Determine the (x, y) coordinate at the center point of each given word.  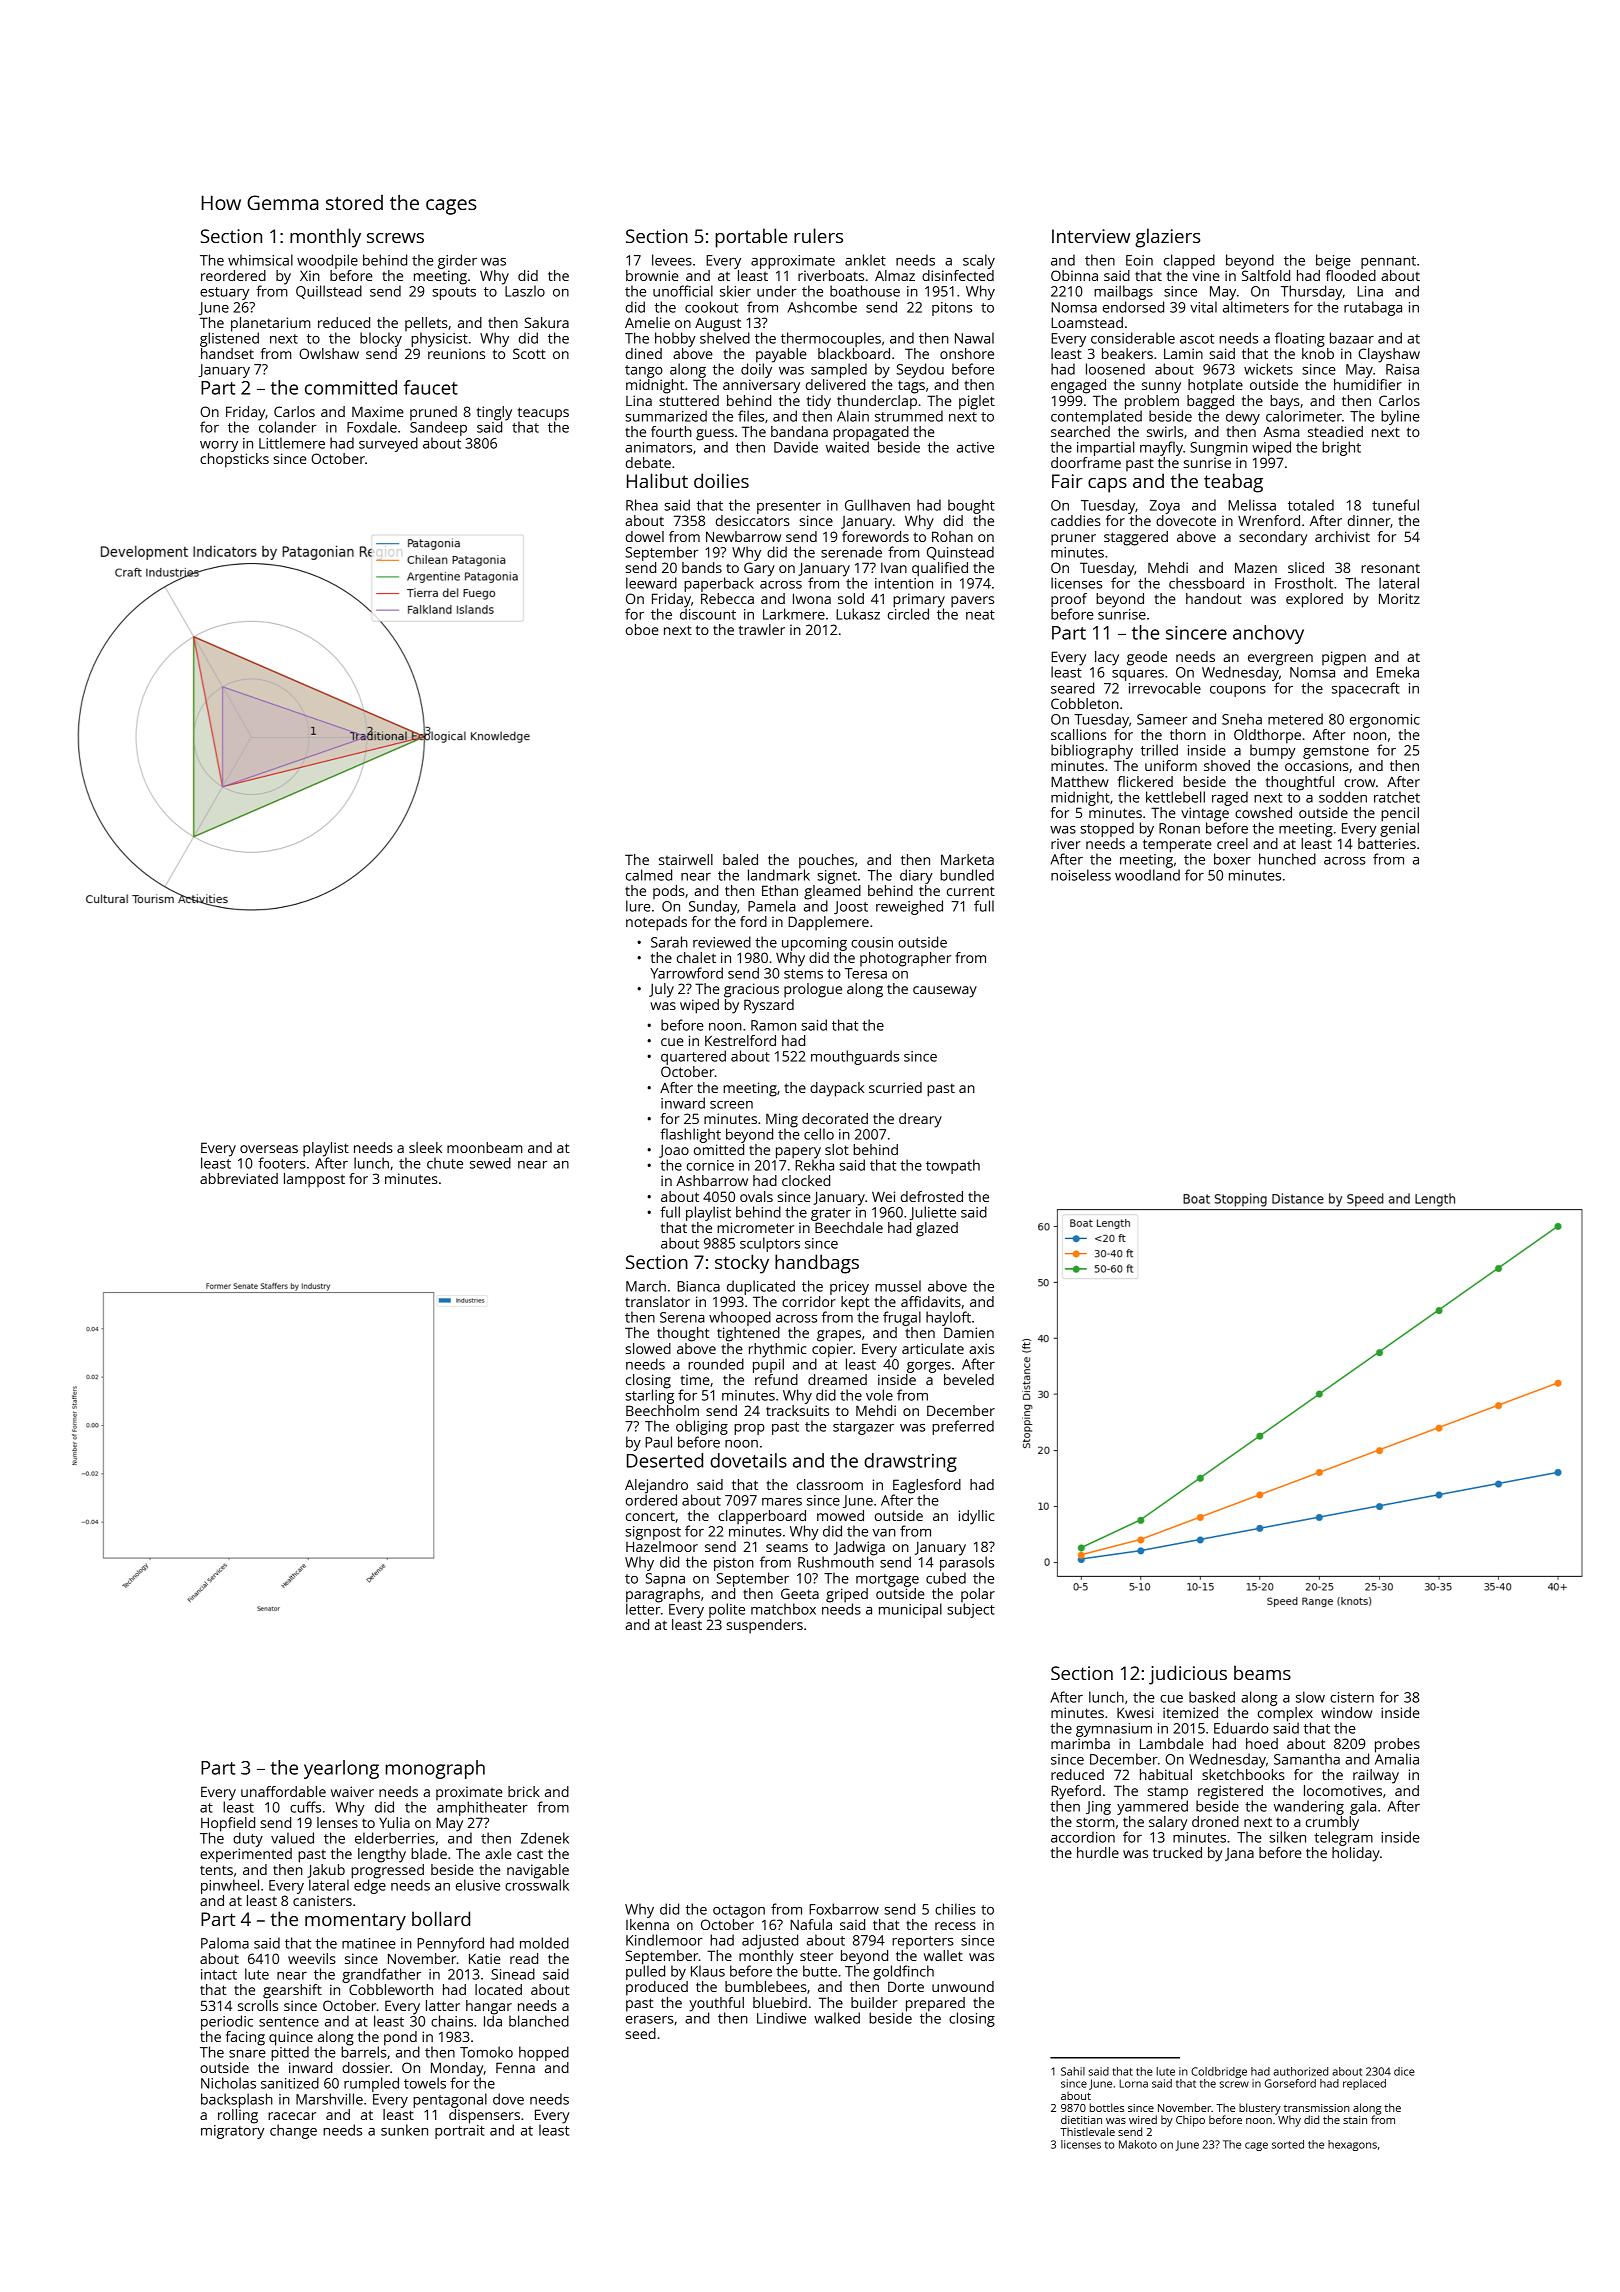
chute (445, 1163)
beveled (969, 1379)
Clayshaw (1389, 355)
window (1346, 1712)
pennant (1388, 262)
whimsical (260, 260)
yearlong (341, 1769)
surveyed (388, 444)
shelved (725, 338)
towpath (953, 1166)
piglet (977, 402)
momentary (355, 1922)
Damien (969, 1332)
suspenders (764, 1626)
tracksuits (797, 1410)
